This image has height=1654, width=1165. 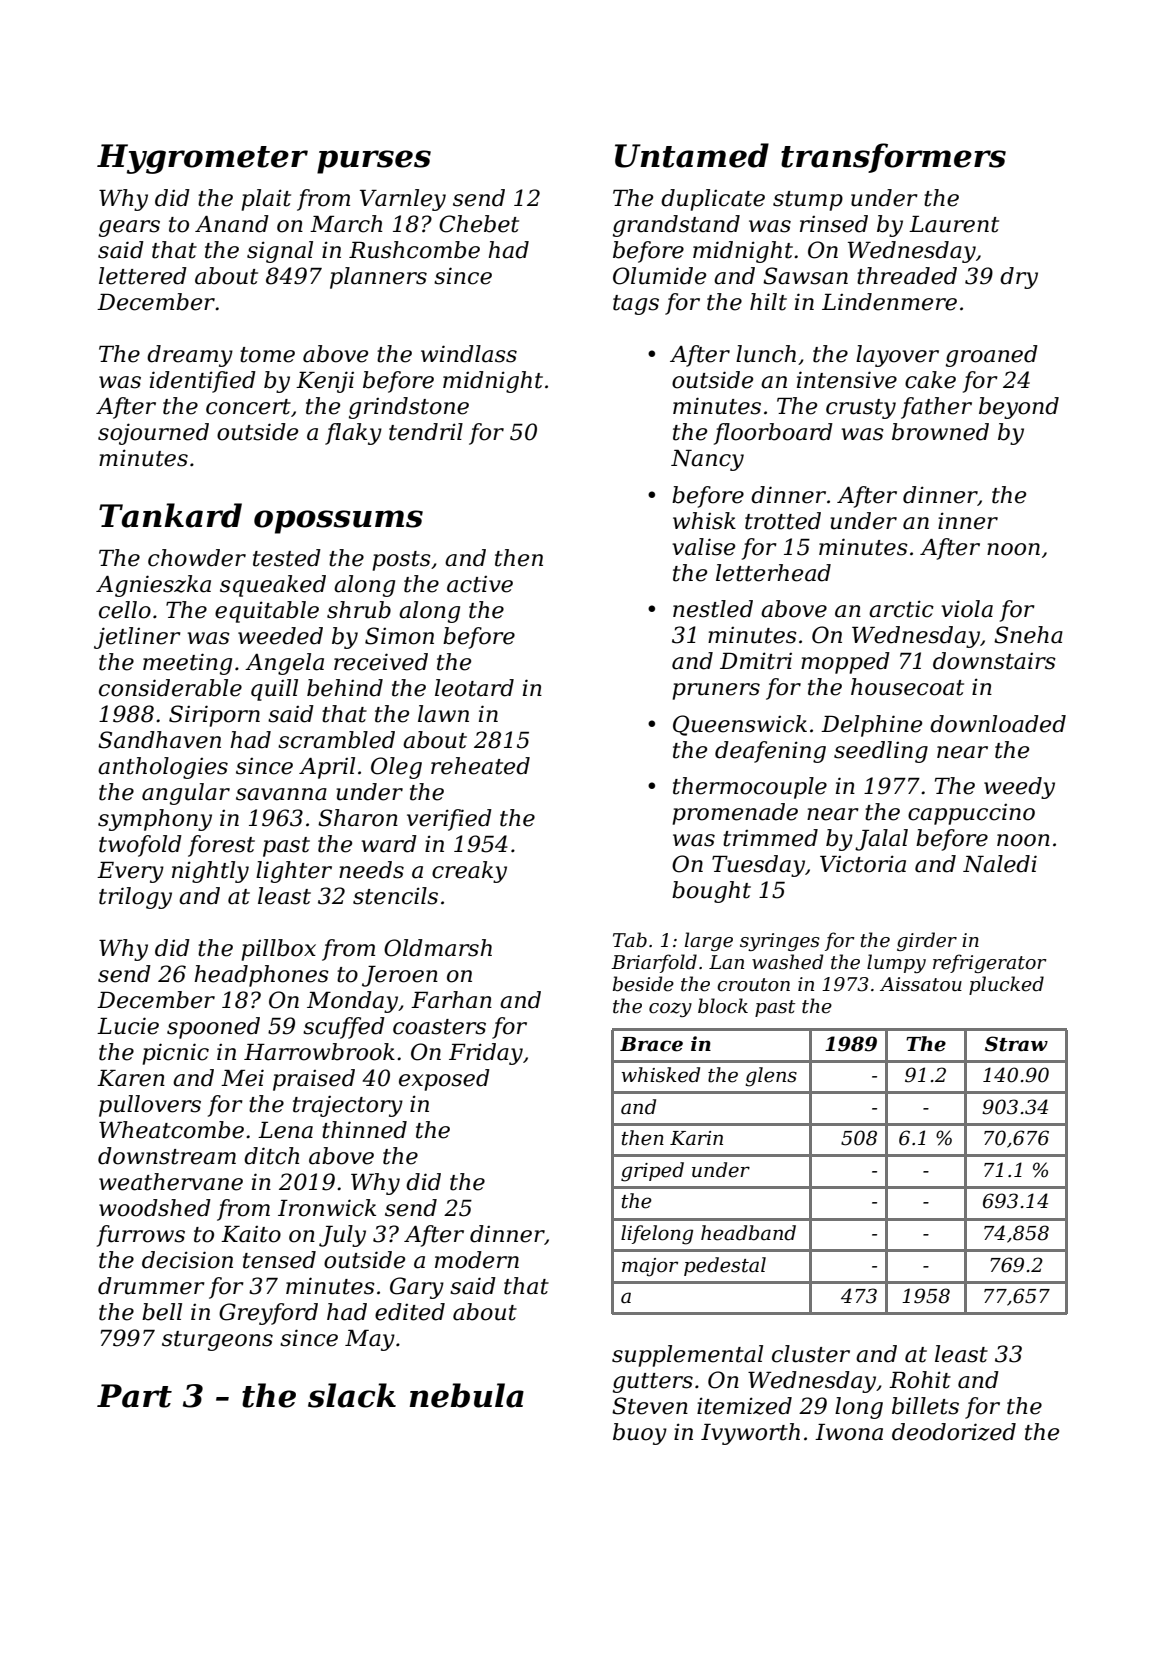 What do you see at coordinates (438, 948) in the image?
I see `Oldmarsh` at bounding box center [438, 948].
